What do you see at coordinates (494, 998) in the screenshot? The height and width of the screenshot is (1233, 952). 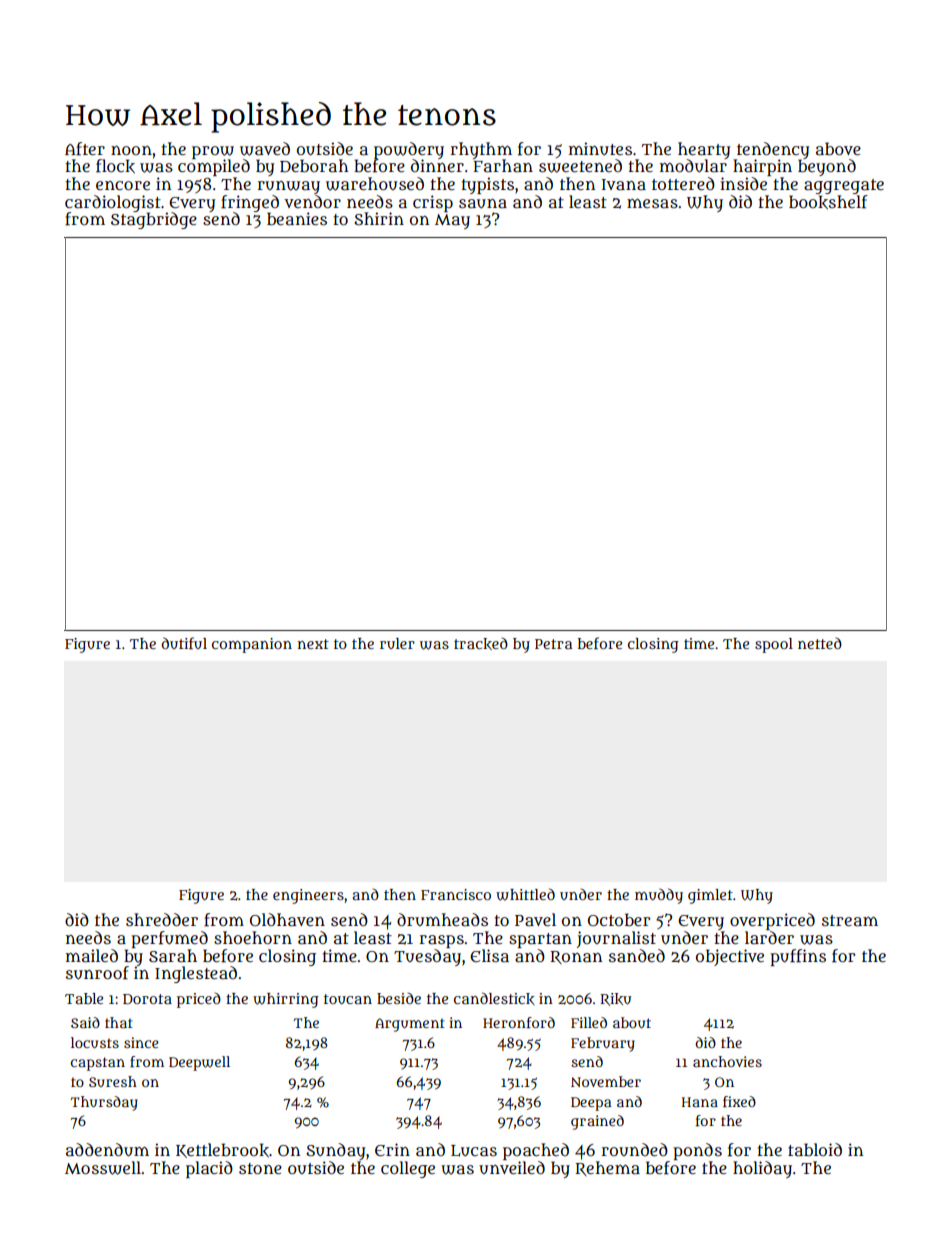 I see `candlestick` at bounding box center [494, 998].
